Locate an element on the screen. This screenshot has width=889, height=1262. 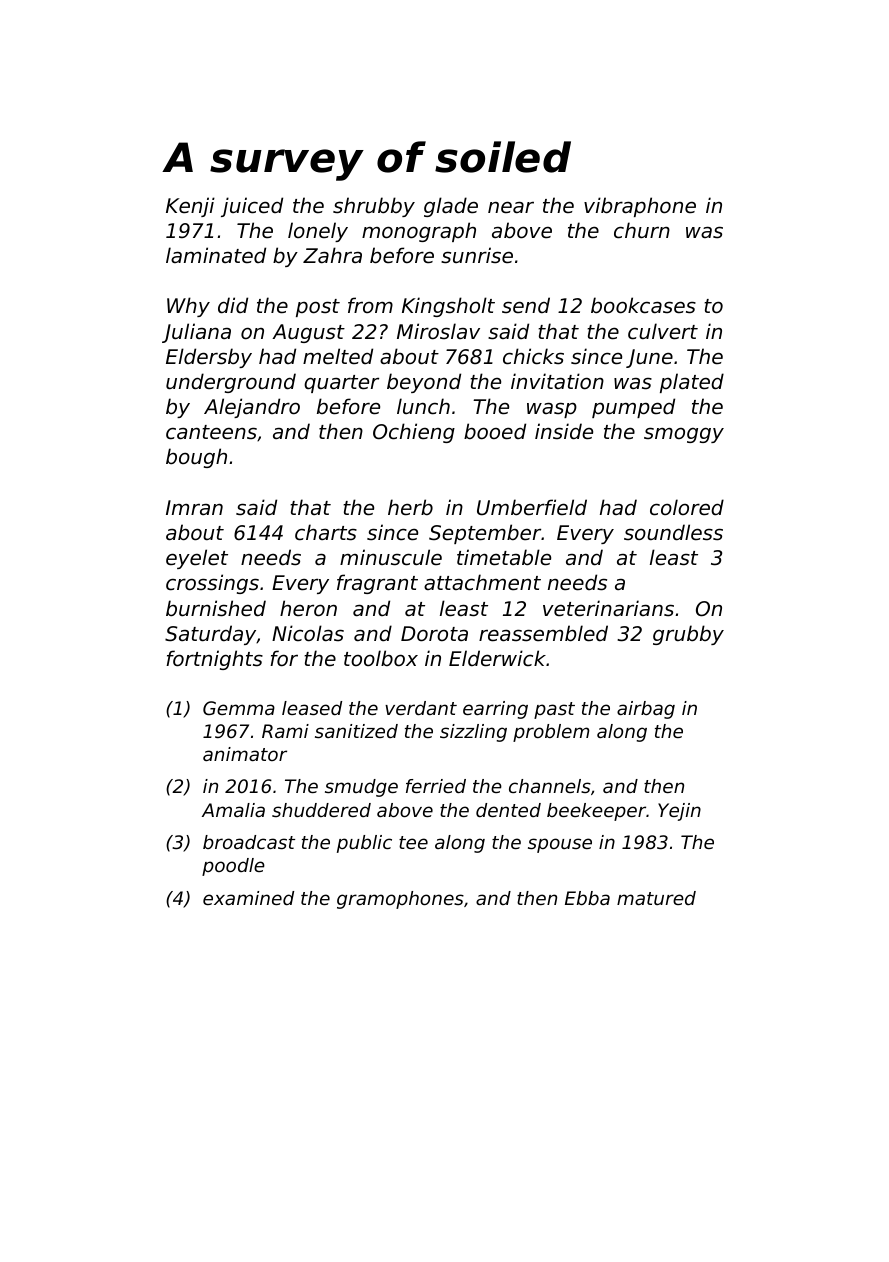
soundless is located at coordinates (673, 532).
